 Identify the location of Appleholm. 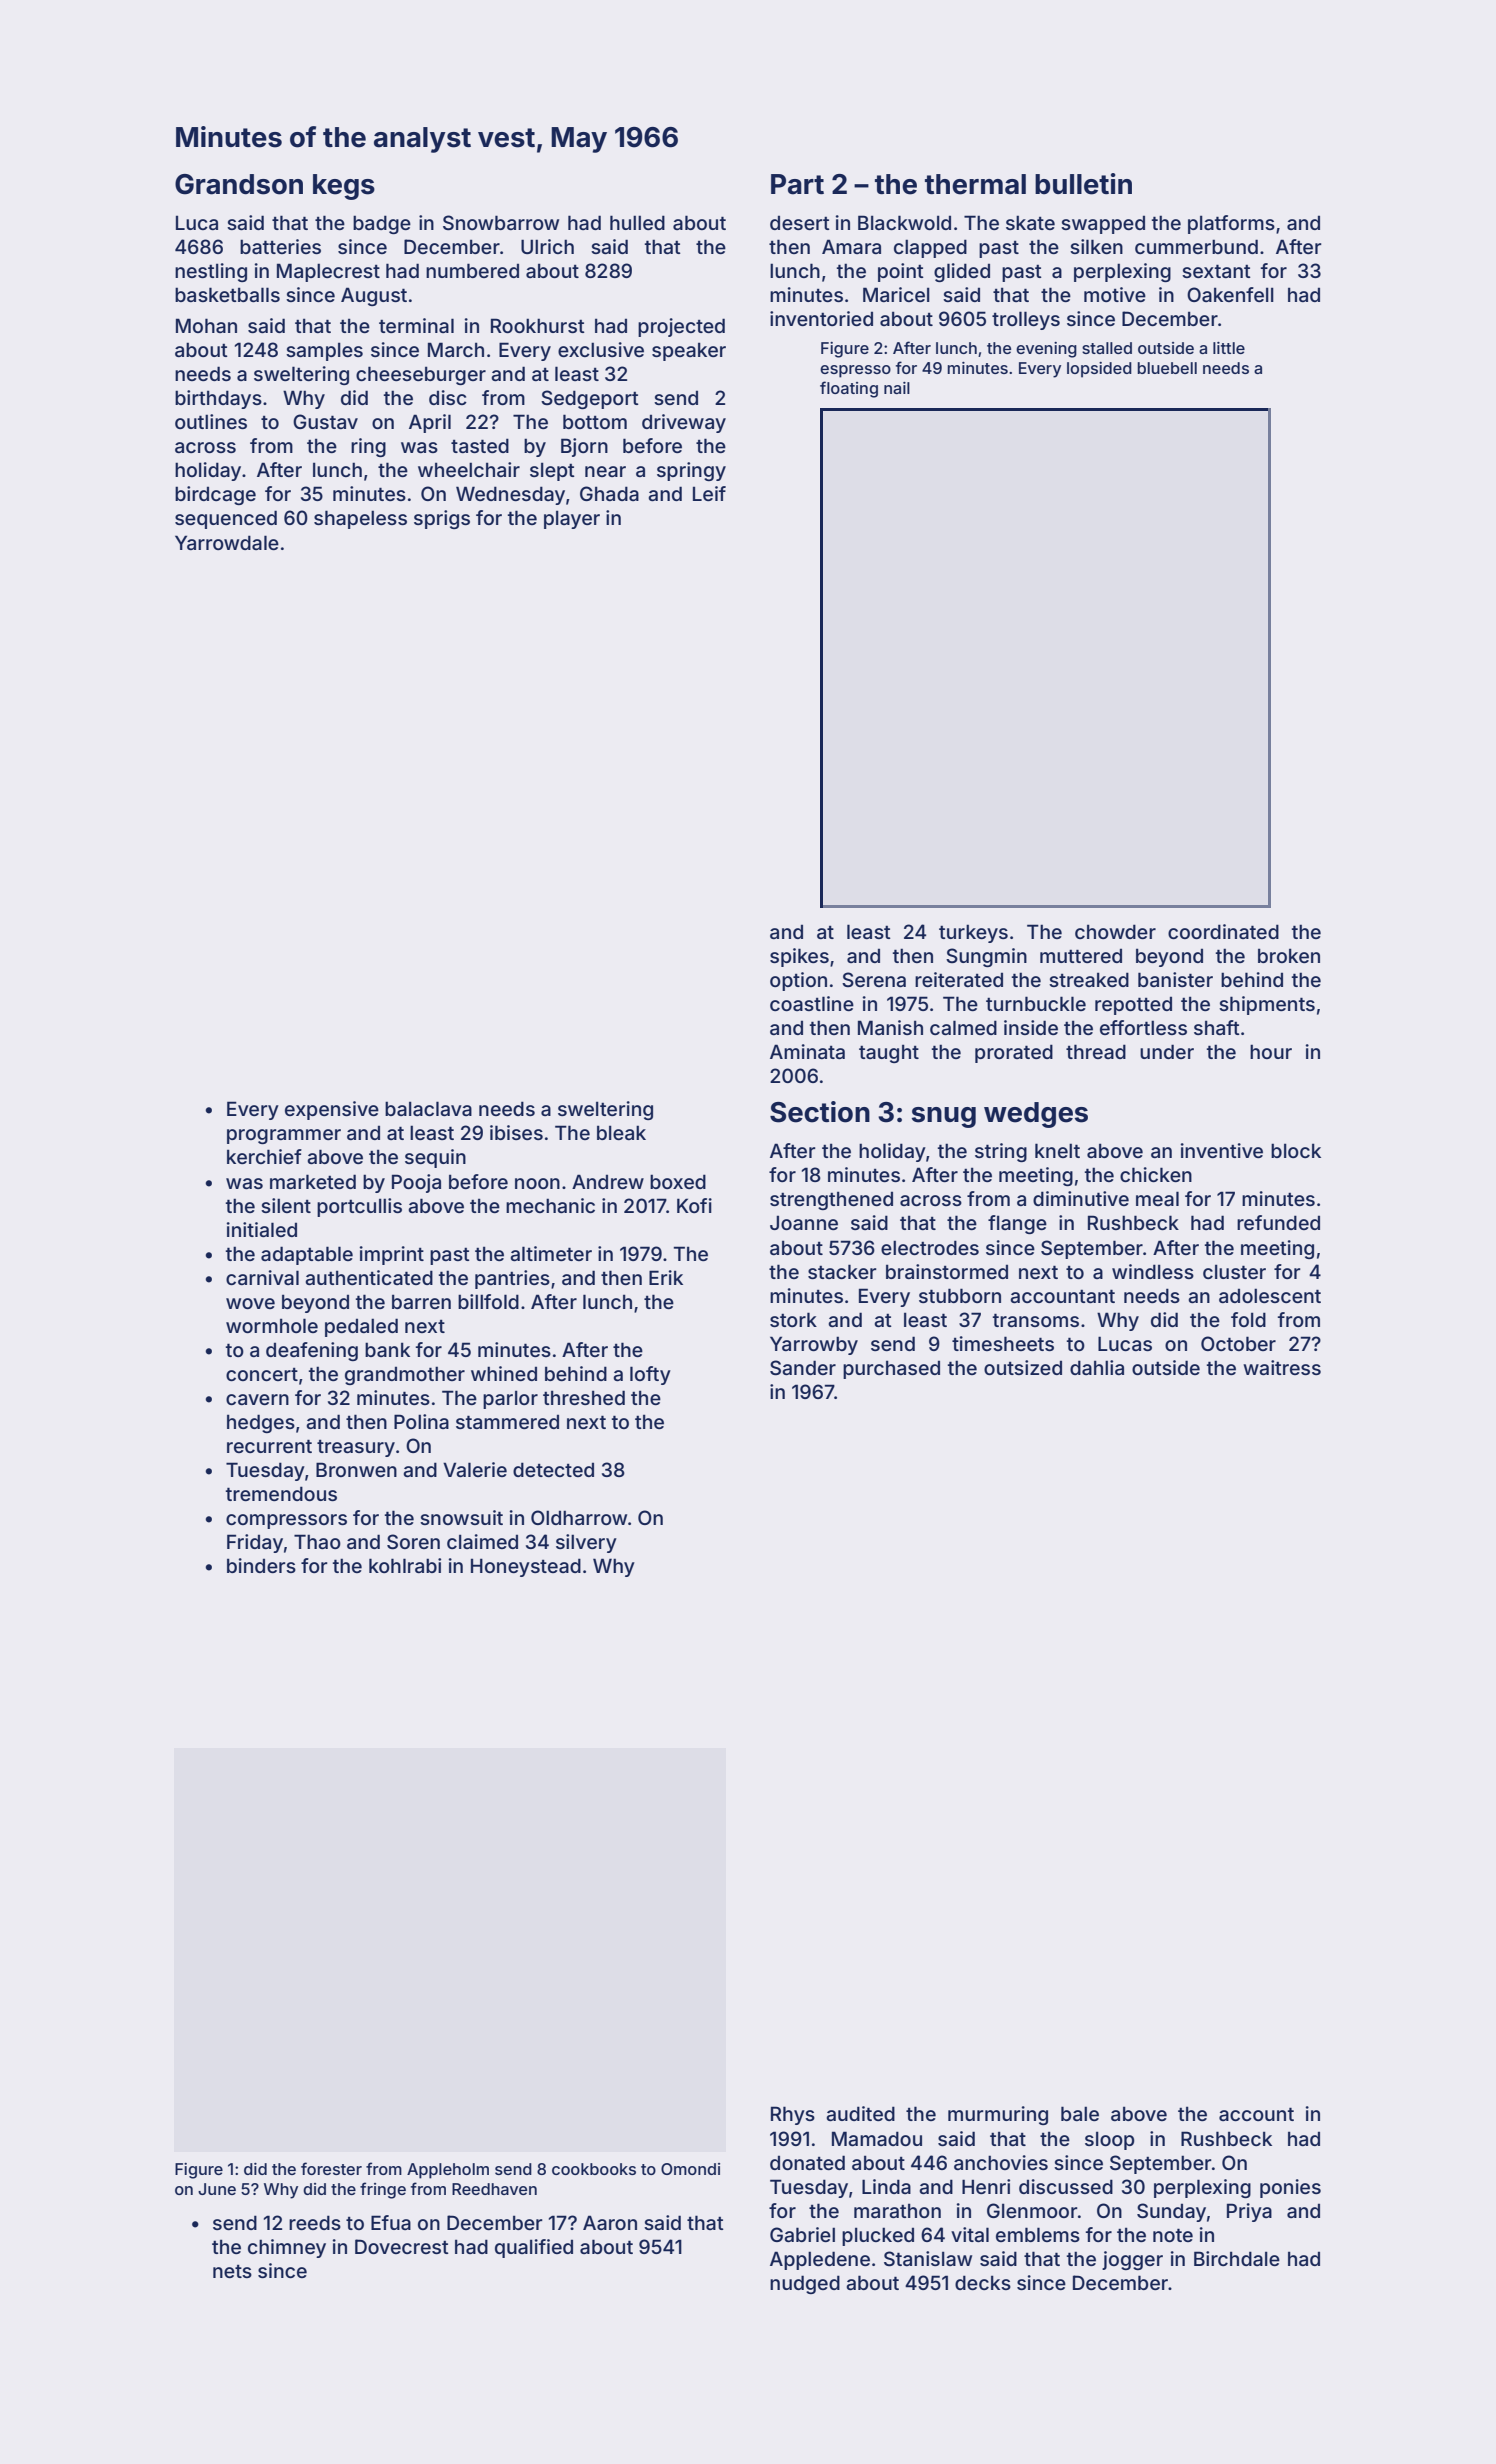
(448, 2171).
